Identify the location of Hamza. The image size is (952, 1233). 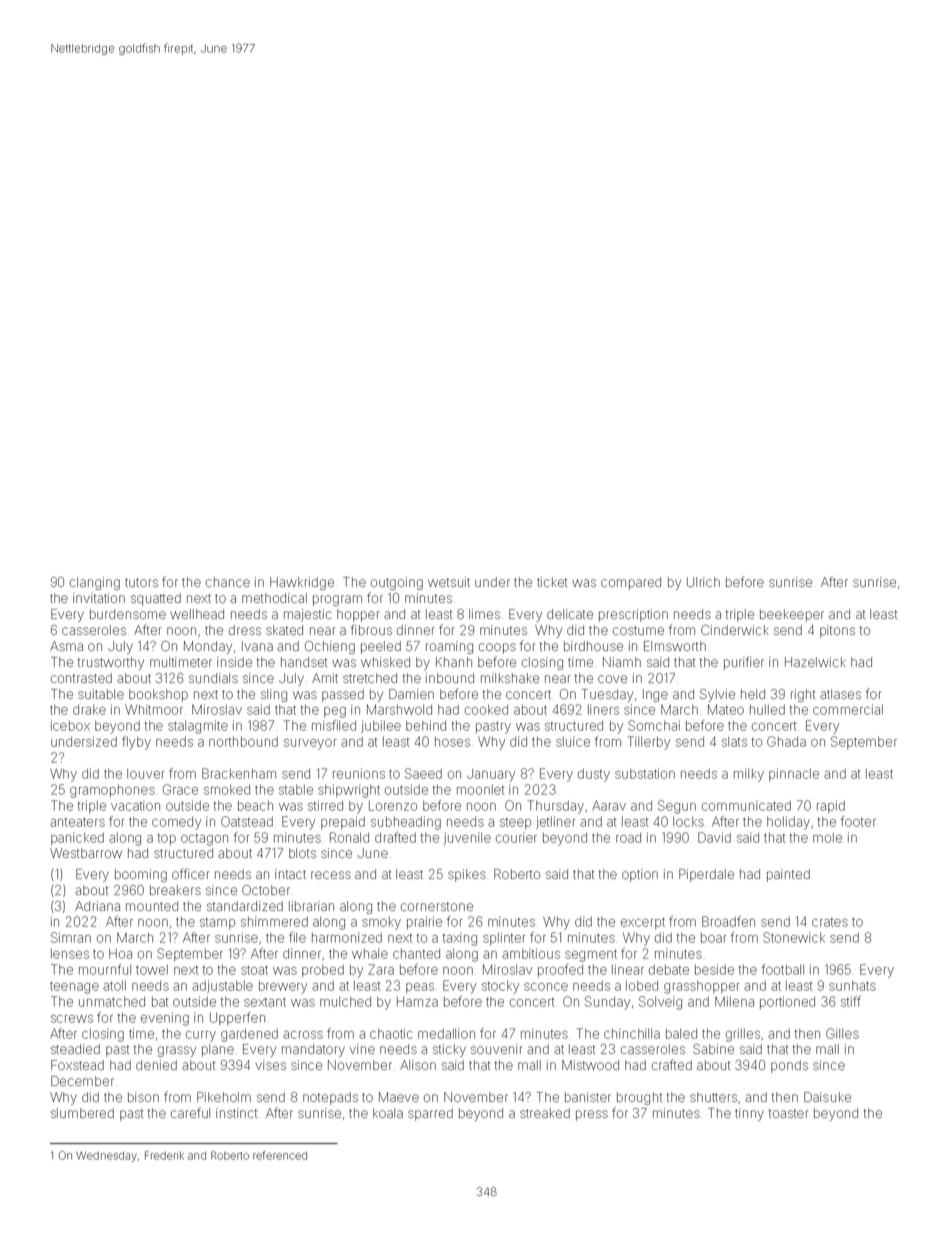
(417, 1002).
